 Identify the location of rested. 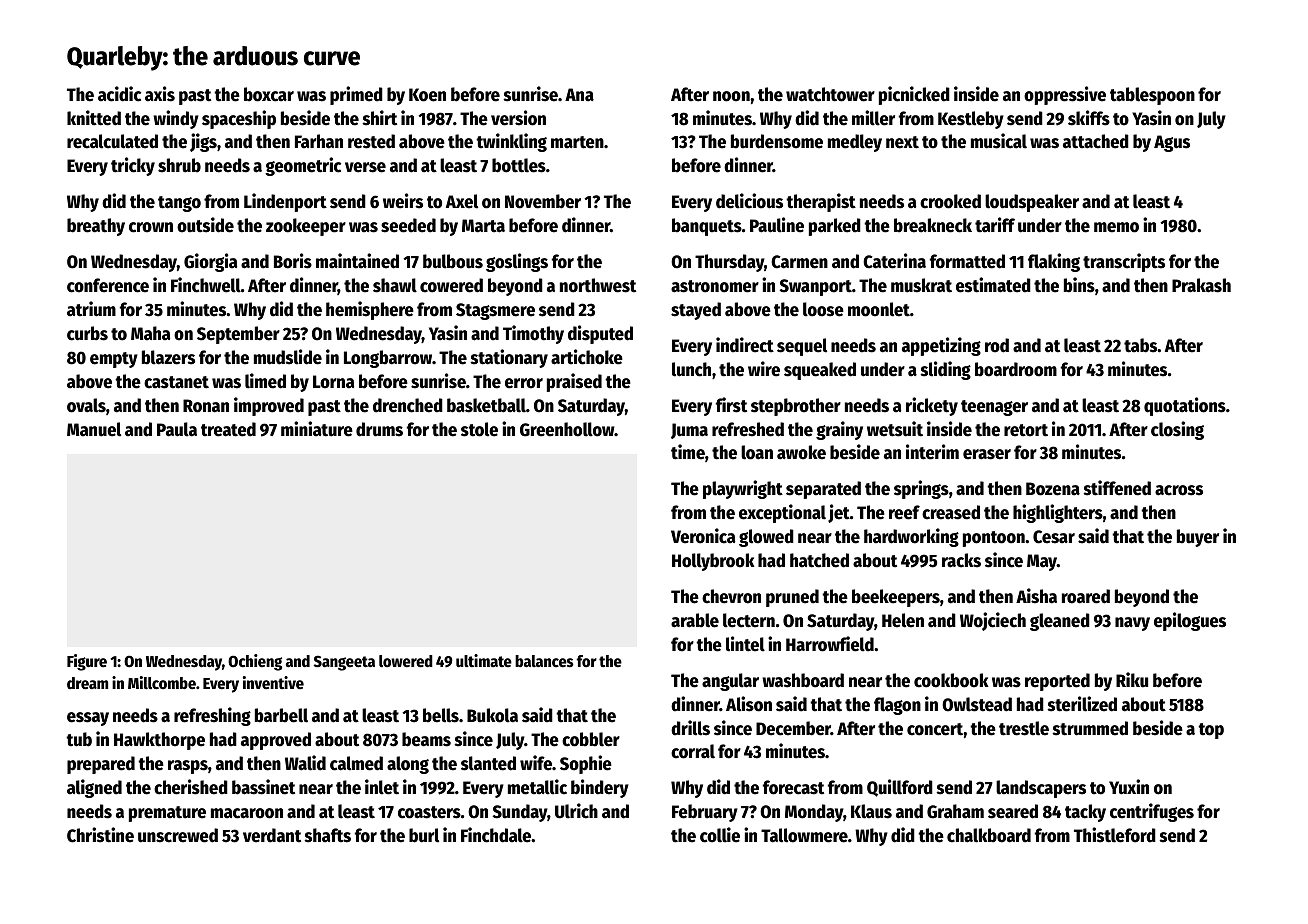
(371, 141).
